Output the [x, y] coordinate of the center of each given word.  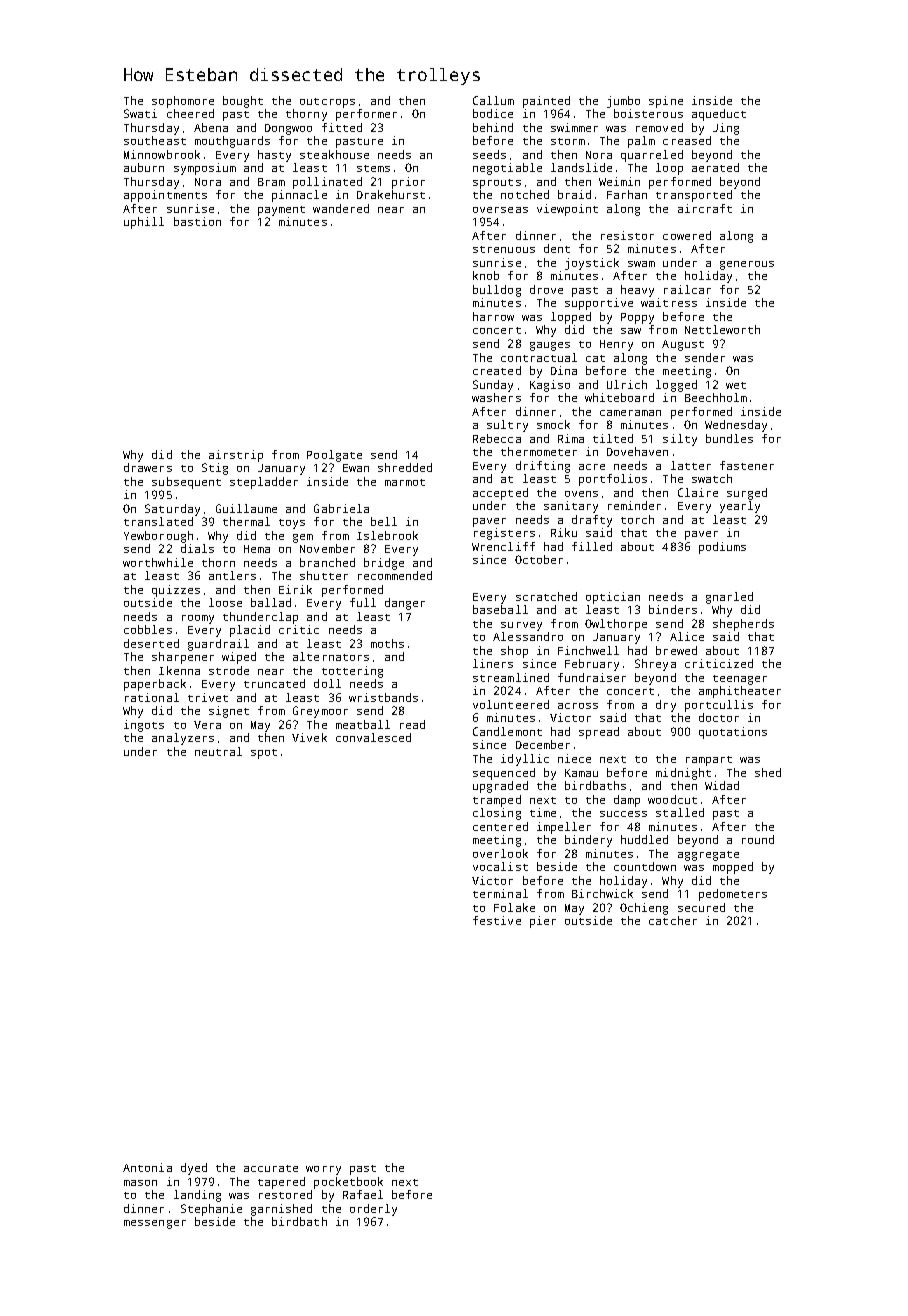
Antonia [147, 1167]
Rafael [363, 1194]
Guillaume [246, 508]
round [758, 839]
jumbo [623, 102]
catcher [673, 920]
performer [366, 115]
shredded [405, 467]
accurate [271, 1168]
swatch [712, 478]
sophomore [183, 102]
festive [497, 920]
